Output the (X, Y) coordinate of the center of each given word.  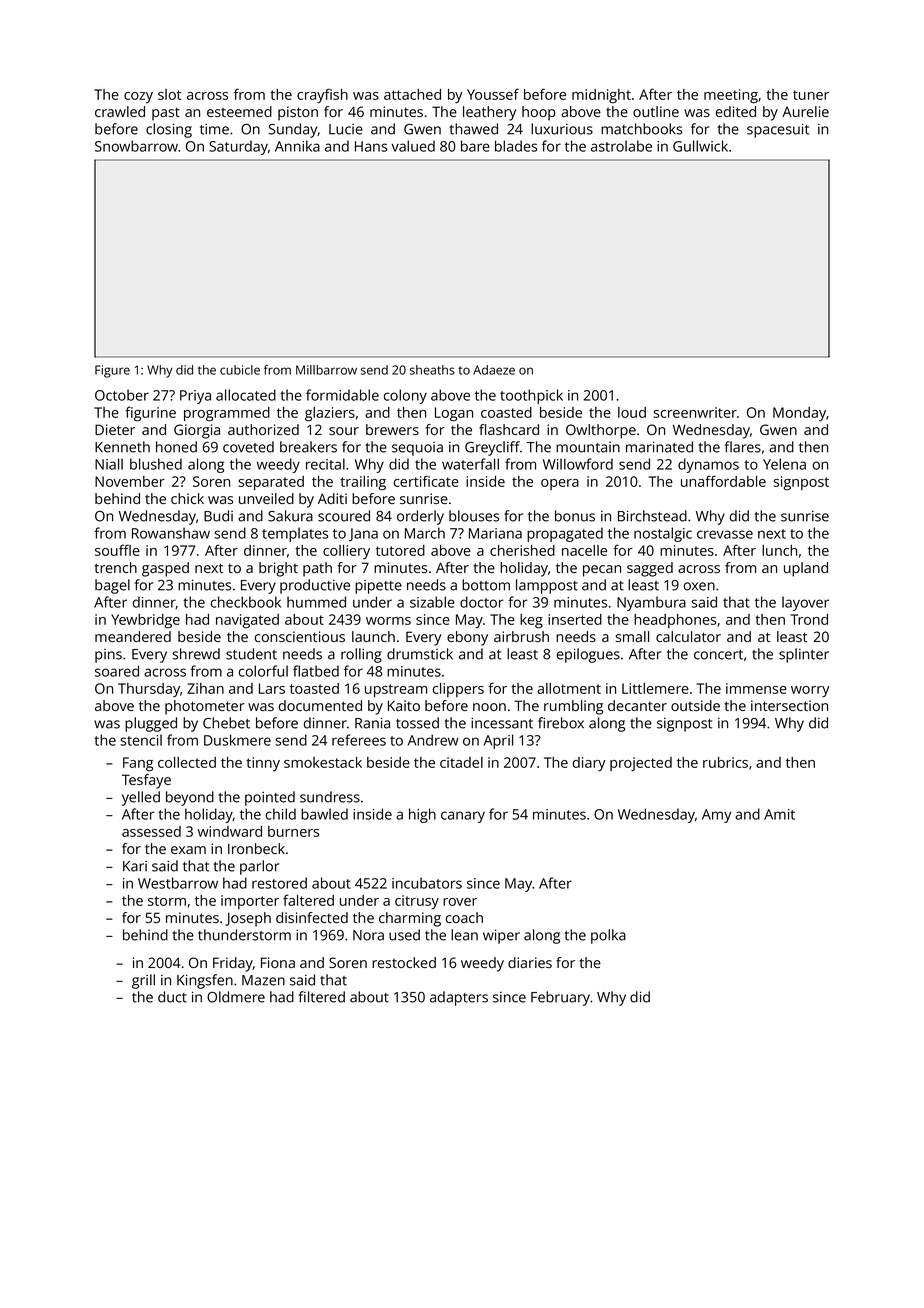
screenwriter (695, 412)
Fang (138, 764)
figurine (150, 414)
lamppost (547, 586)
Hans (371, 146)
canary (463, 817)
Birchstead (652, 516)
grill (143, 981)
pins (108, 656)
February (560, 998)
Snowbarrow (136, 146)
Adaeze (494, 370)
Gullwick (700, 146)
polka (608, 936)
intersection (789, 705)
